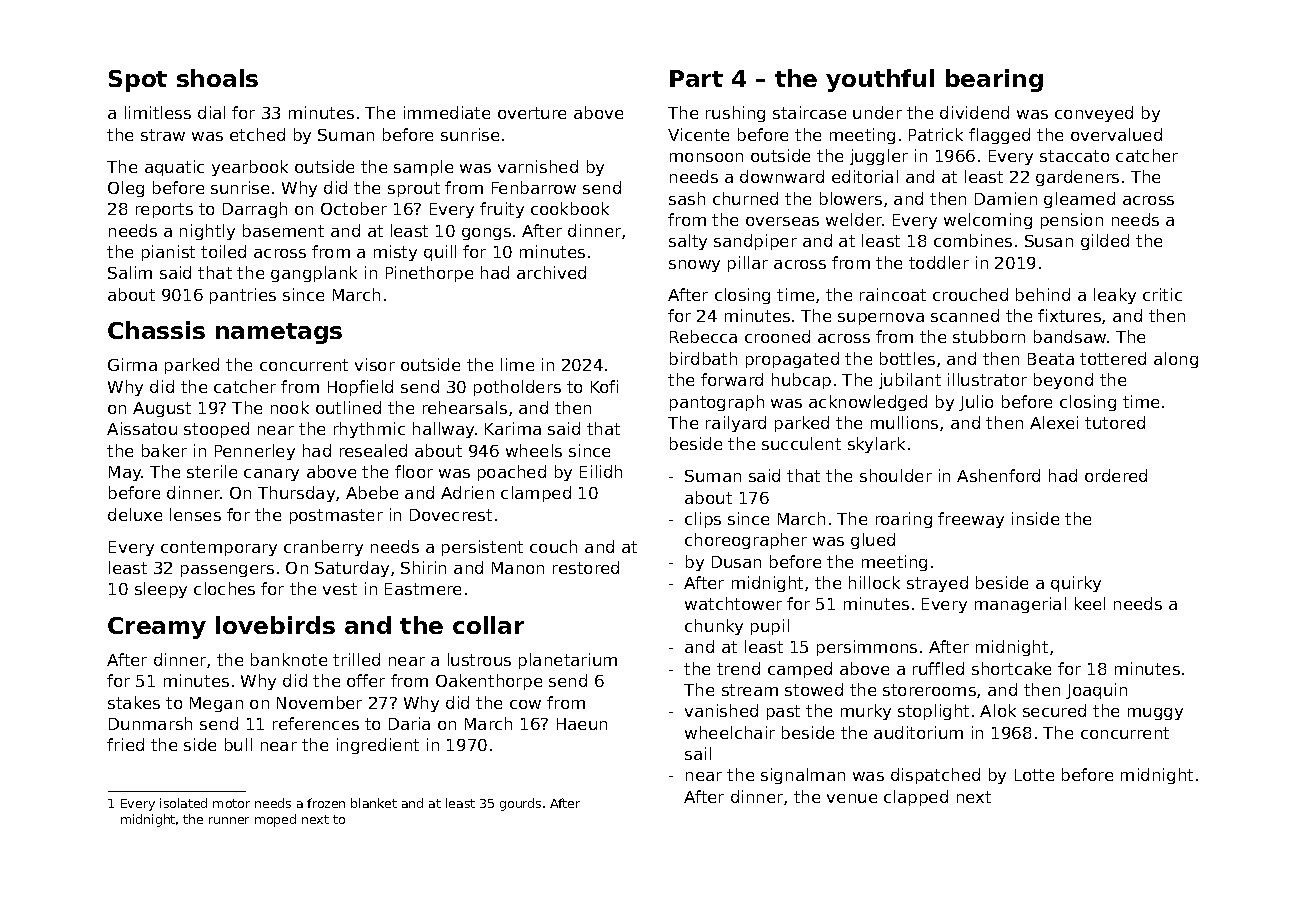 The height and width of the screenshot is (924, 1308). Describe the element at coordinates (582, 724) in the screenshot. I see `Haeun` at that location.
